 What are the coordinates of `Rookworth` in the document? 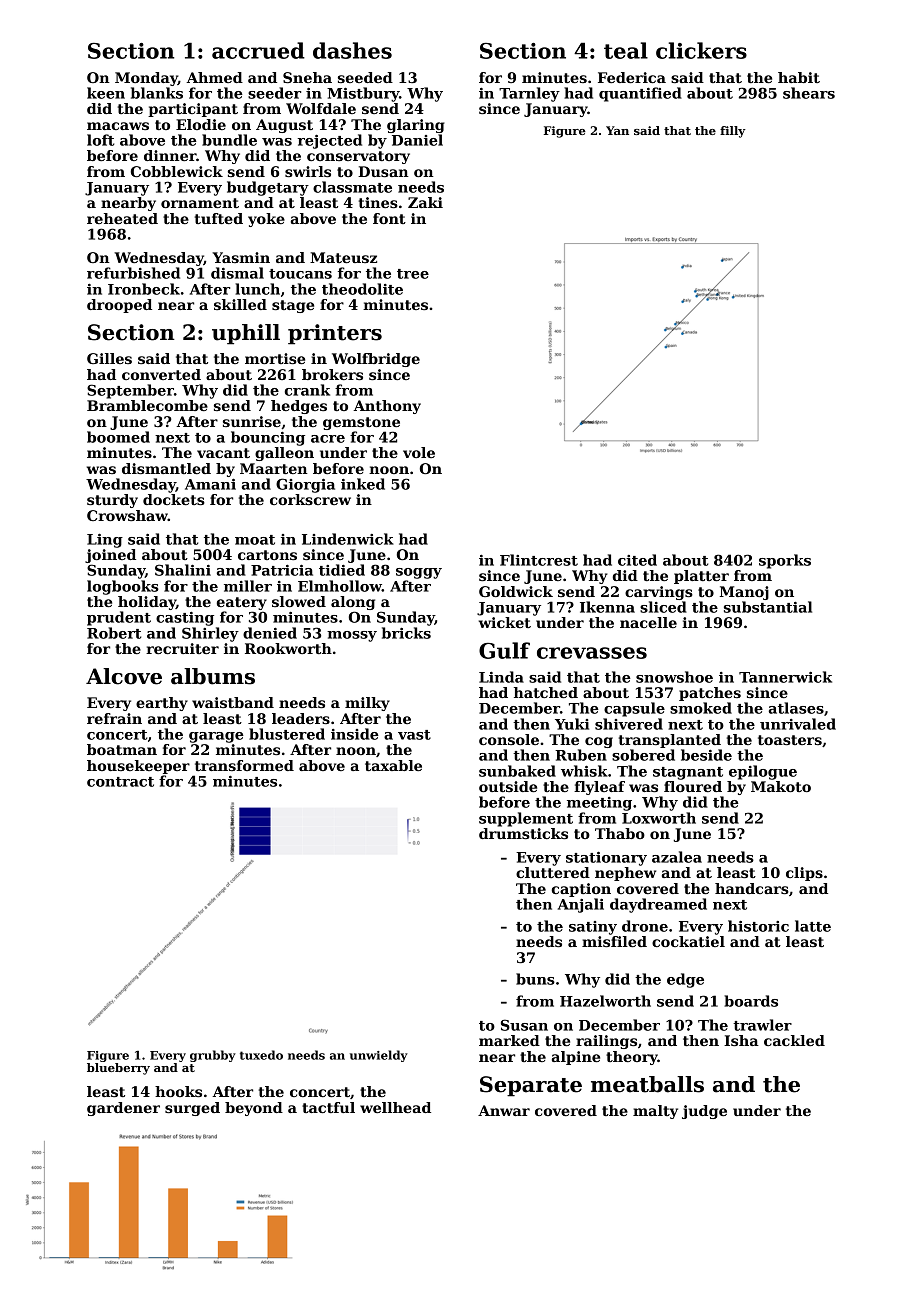 It's located at (288, 648).
